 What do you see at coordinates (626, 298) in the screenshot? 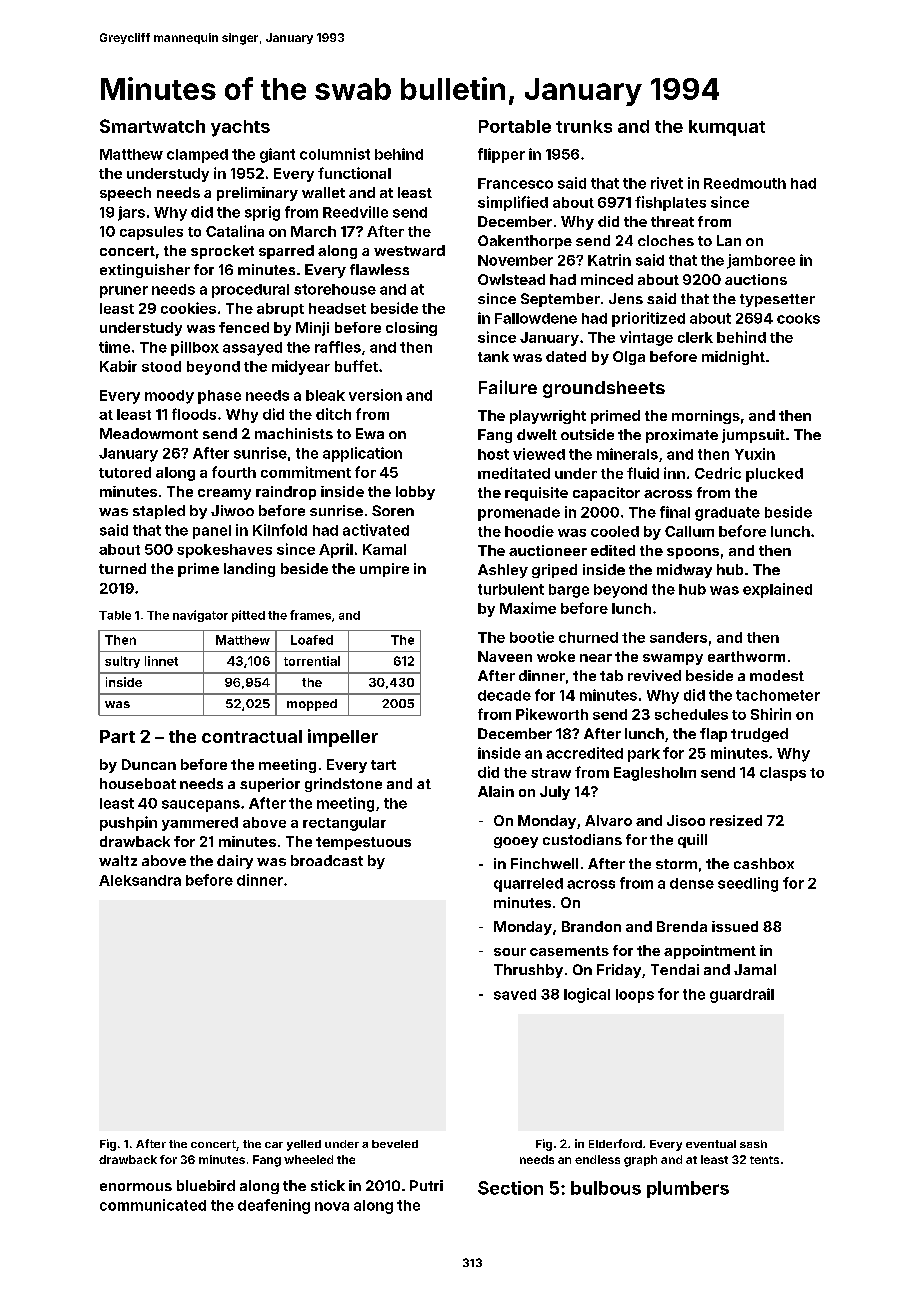
I see `Jens` at bounding box center [626, 298].
